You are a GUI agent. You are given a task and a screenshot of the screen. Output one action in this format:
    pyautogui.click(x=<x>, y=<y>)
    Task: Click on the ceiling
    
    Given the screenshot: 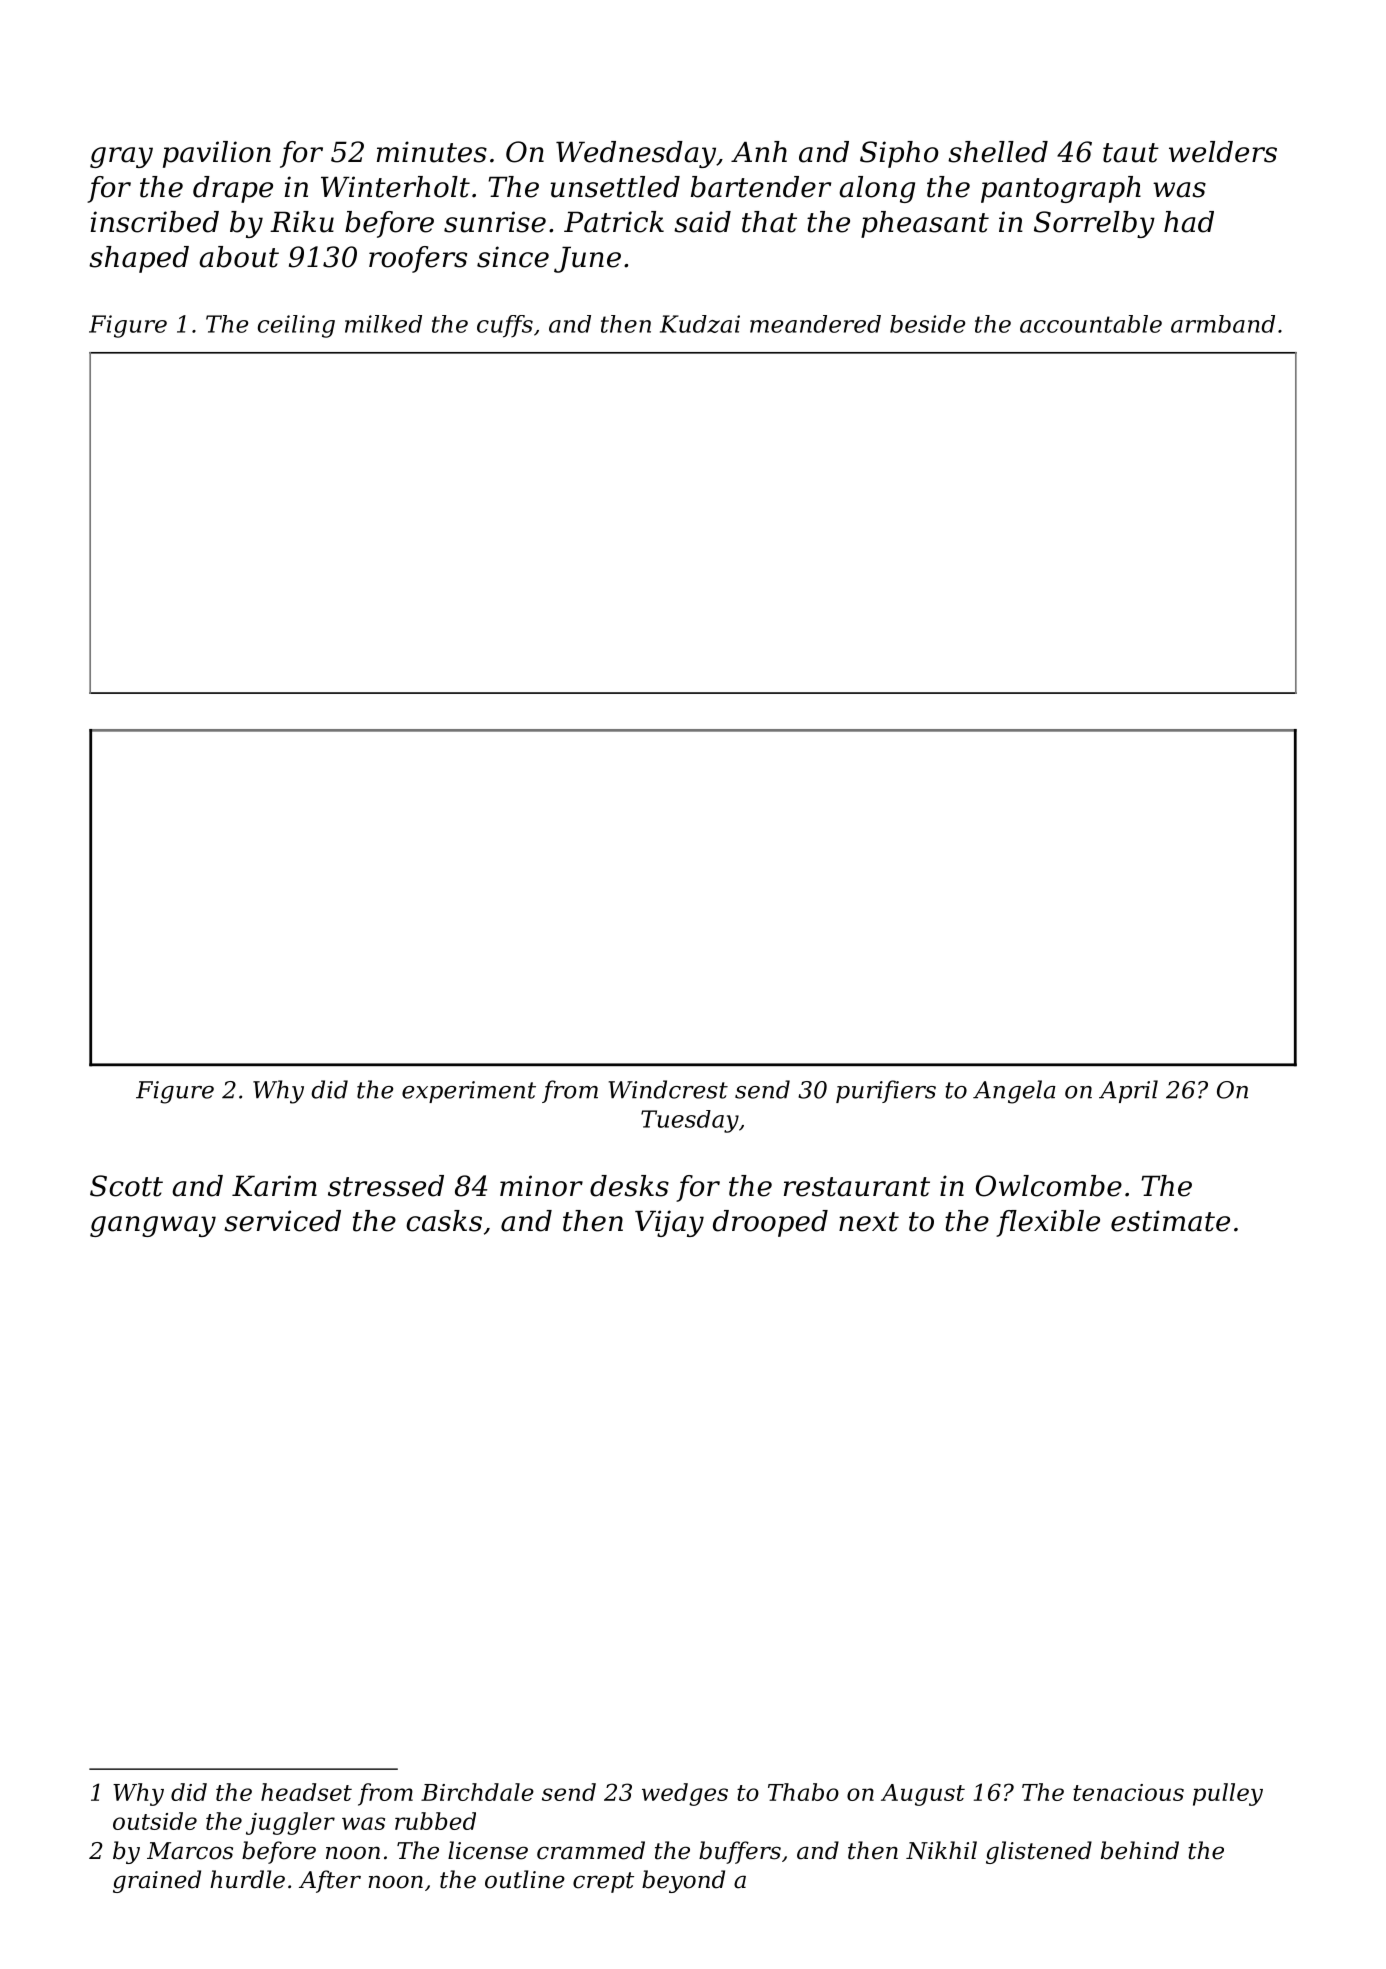 What is the action you would take?
    pyautogui.click(x=296, y=326)
